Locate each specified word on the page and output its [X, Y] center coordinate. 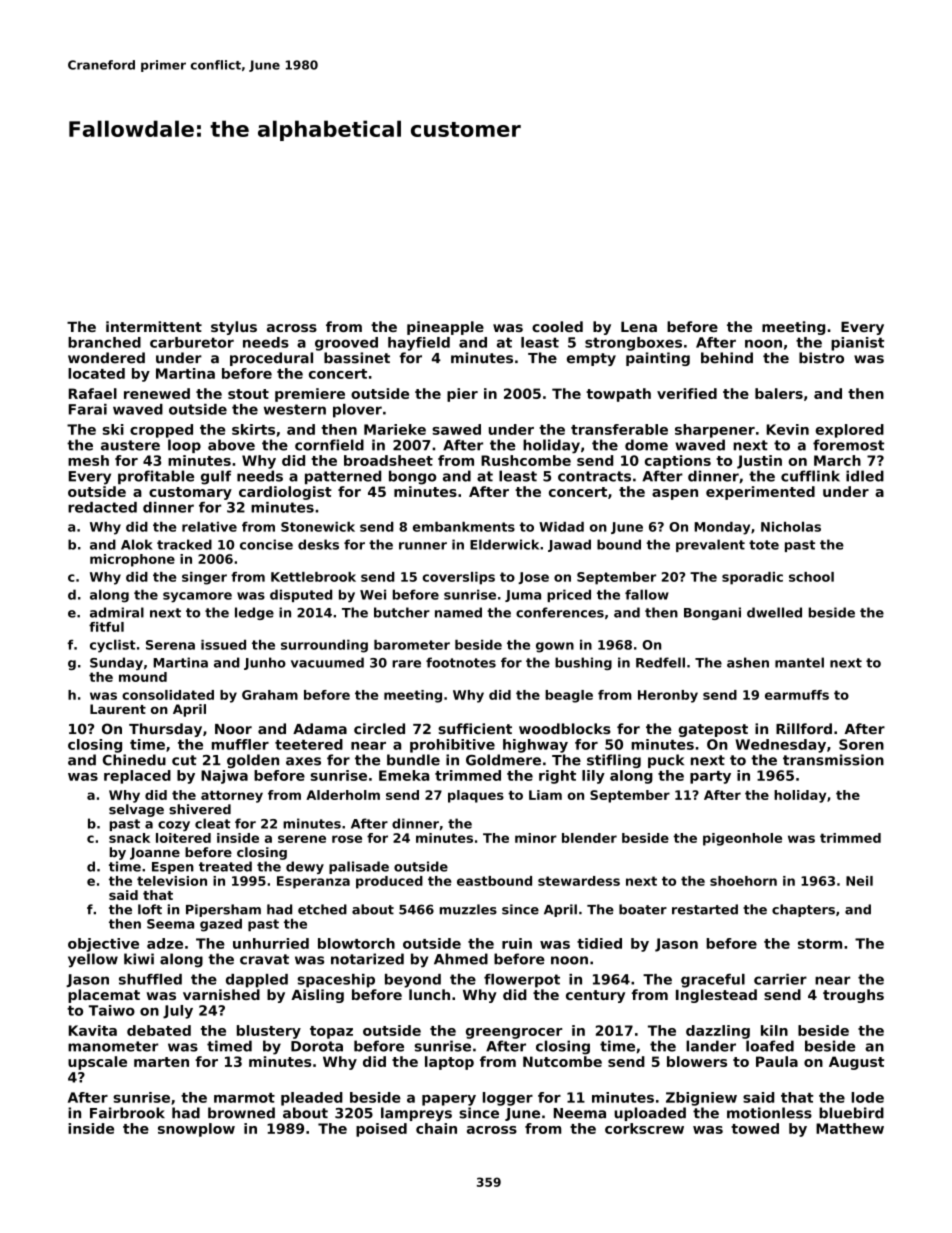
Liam [545, 795]
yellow [93, 960]
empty [591, 359]
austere [130, 445]
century [595, 996]
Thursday [165, 730]
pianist [857, 344]
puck [666, 761]
